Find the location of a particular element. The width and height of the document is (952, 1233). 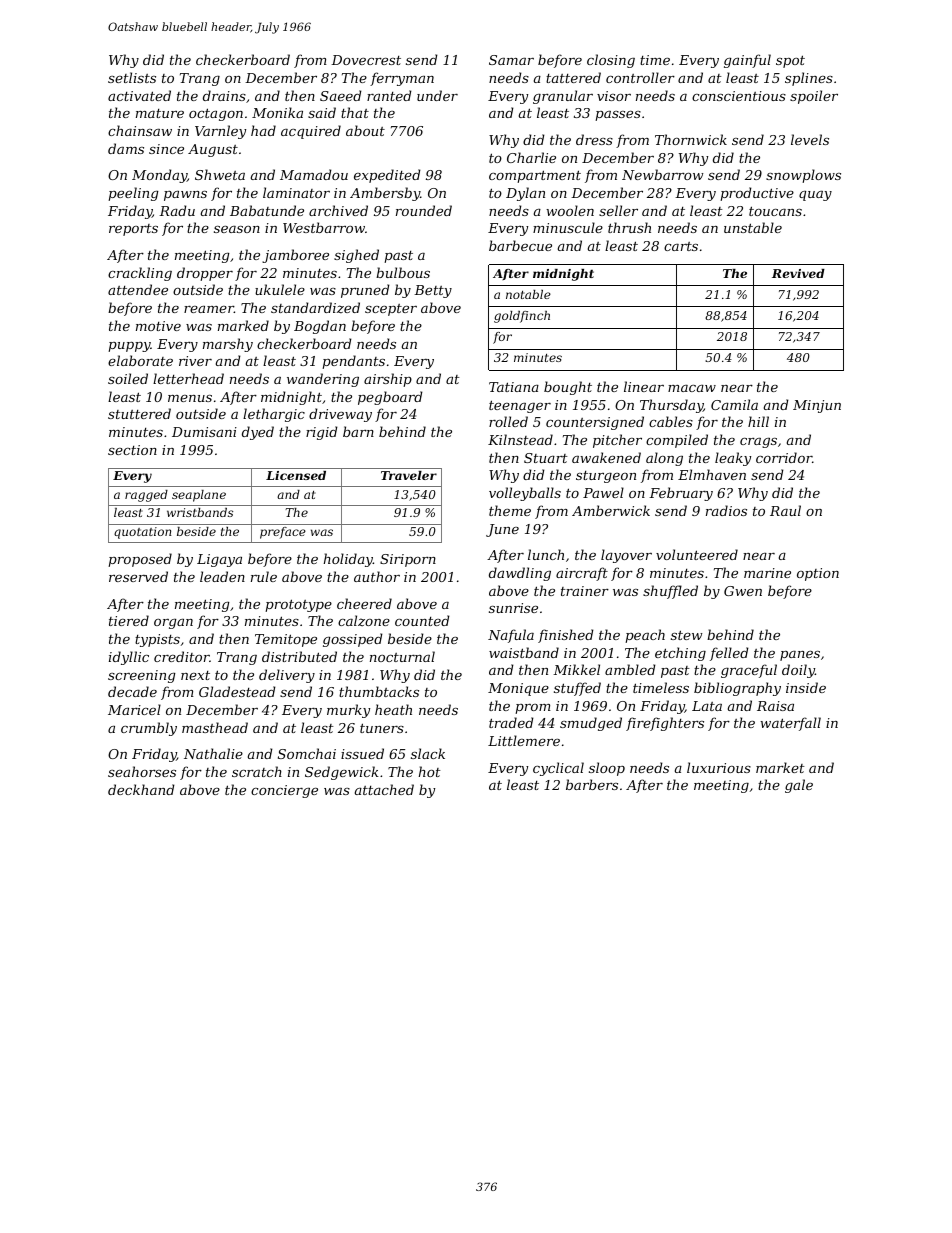

spot is located at coordinates (790, 61).
